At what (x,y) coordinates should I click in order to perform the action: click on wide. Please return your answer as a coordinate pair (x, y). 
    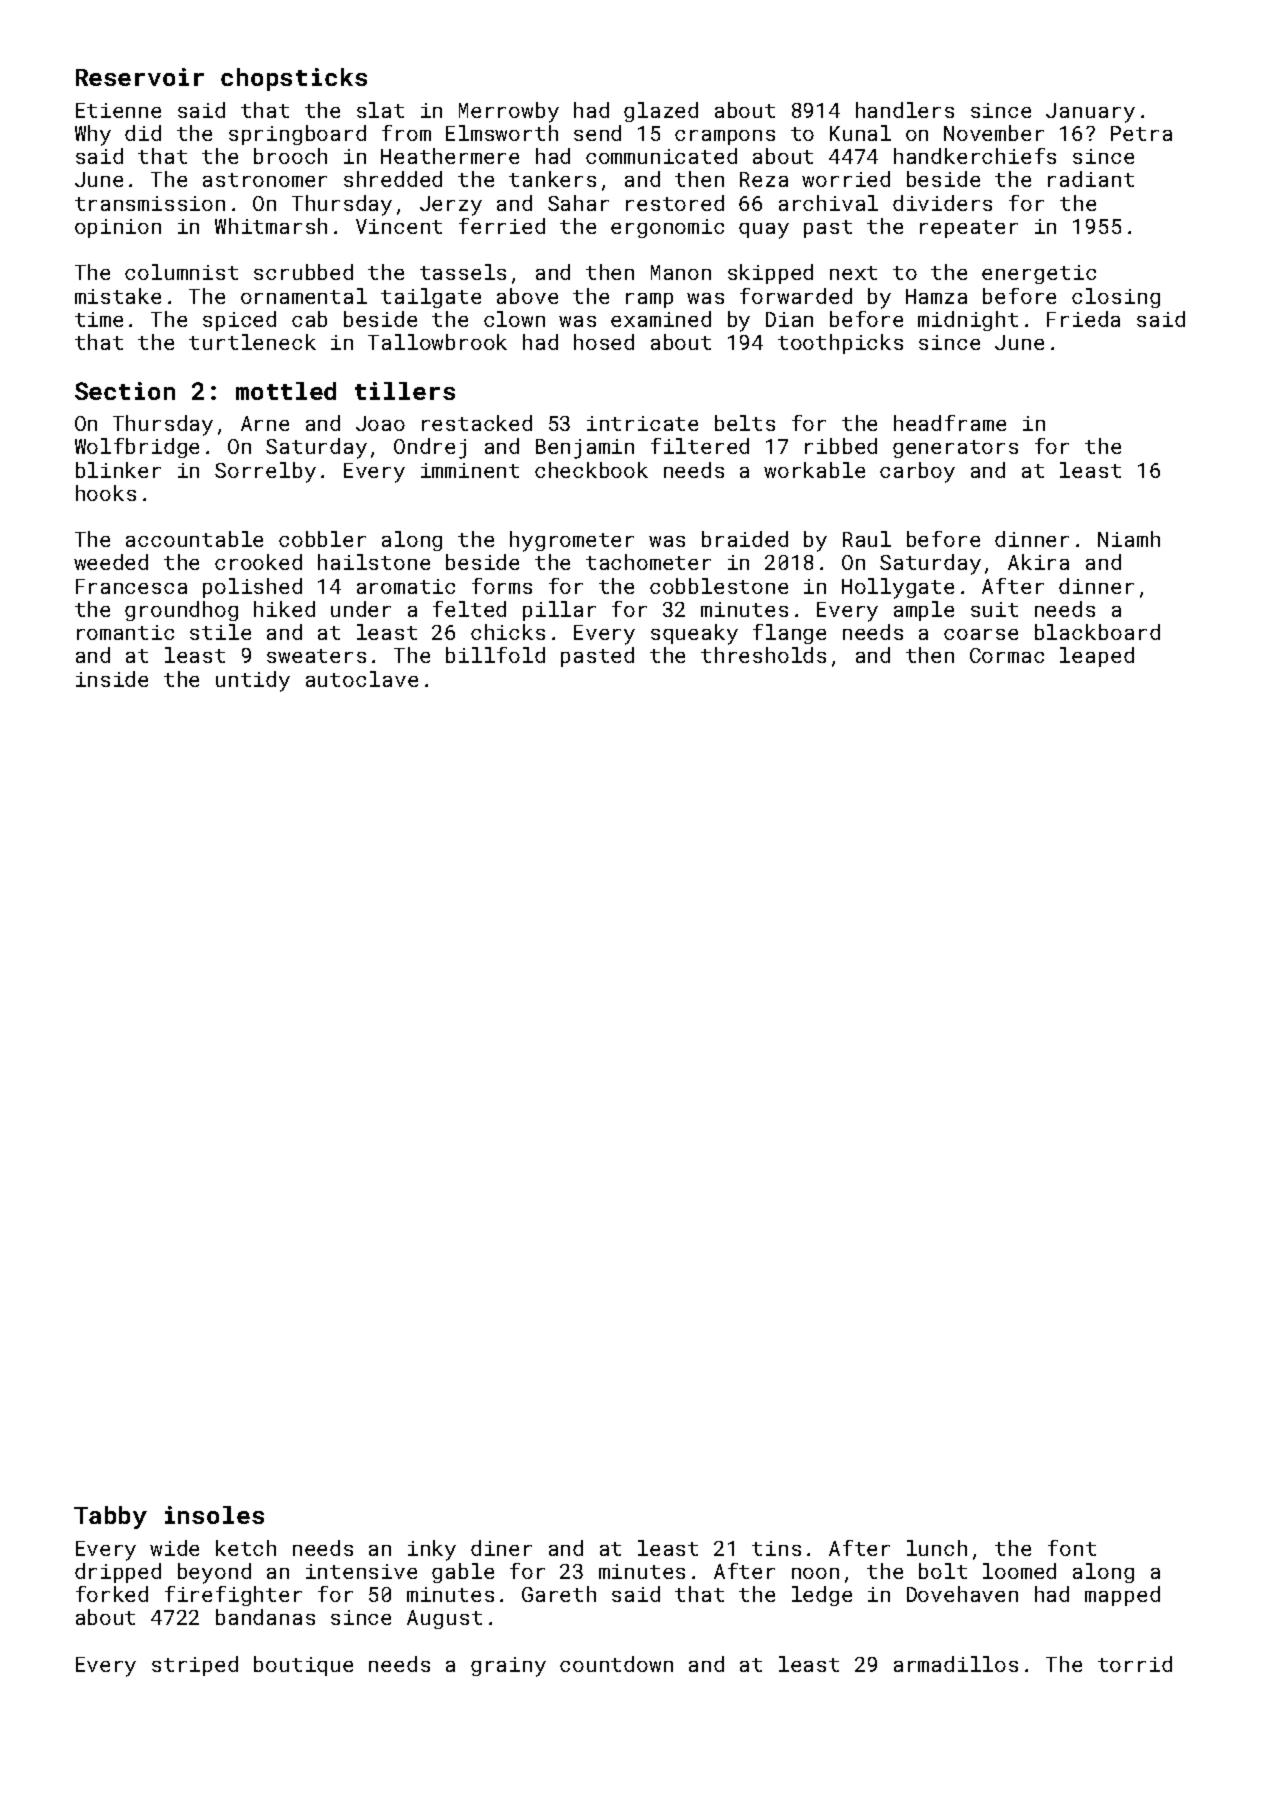
    Looking at the image, I should click on (174, 1548).
